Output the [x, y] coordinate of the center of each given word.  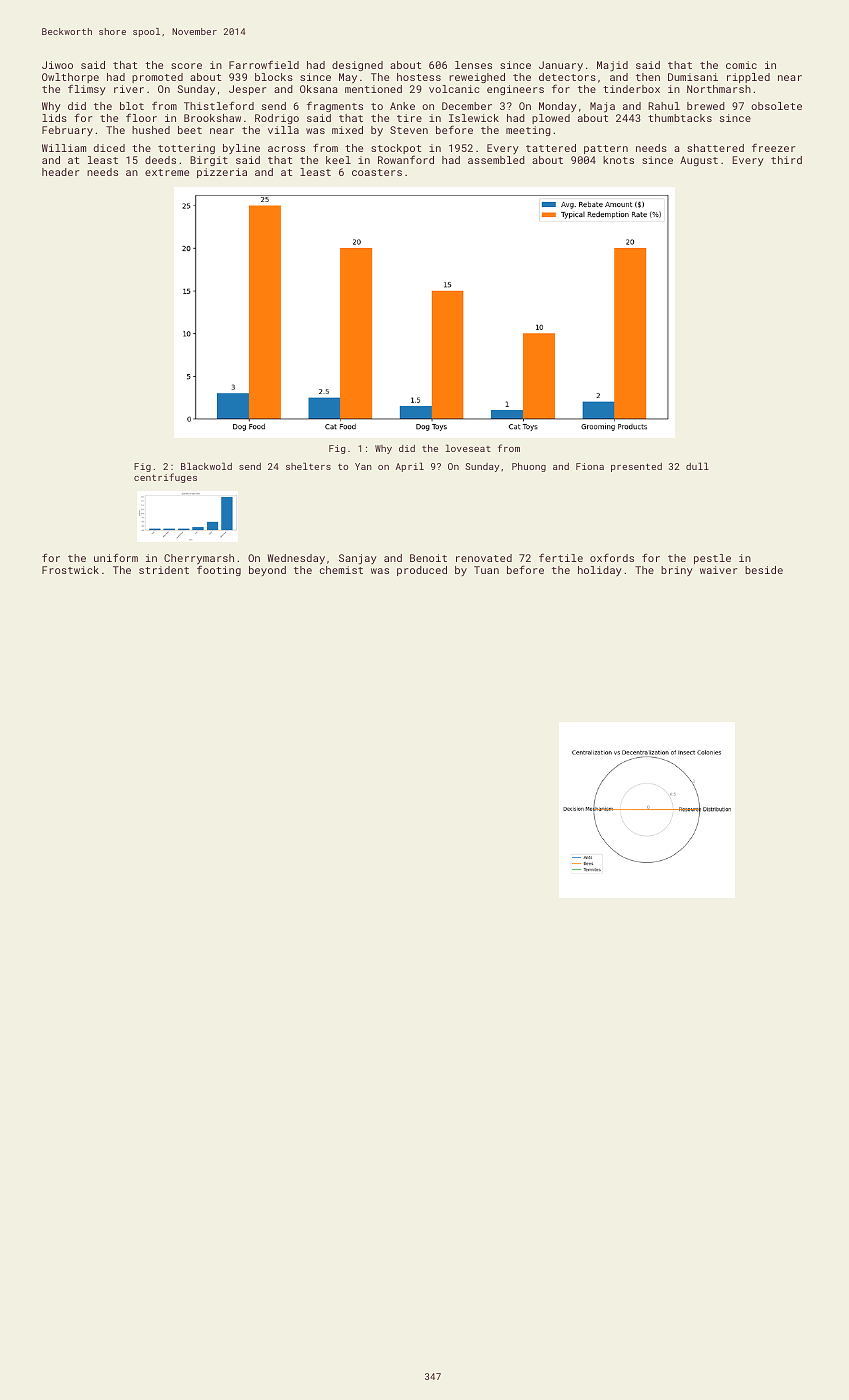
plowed [551, 119]
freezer [773, 147]
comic [741, 65]
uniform [116, 557]
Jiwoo [57, 65]
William [64, 148]
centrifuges [165, 478]
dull [697, 466]
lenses [473, 65]
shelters [308, 466]
